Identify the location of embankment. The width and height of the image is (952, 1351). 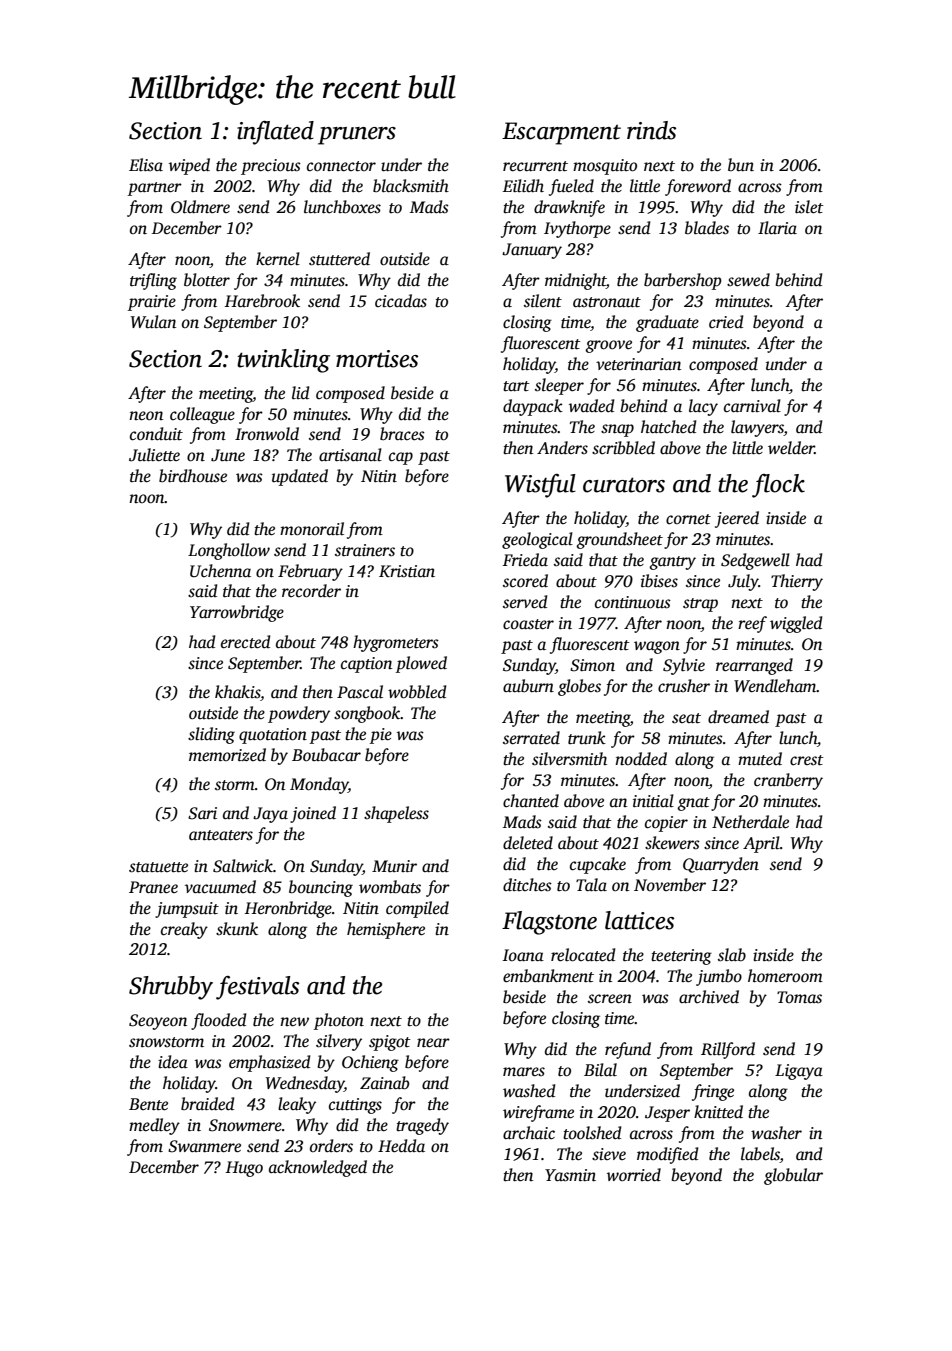
(548, 976).
